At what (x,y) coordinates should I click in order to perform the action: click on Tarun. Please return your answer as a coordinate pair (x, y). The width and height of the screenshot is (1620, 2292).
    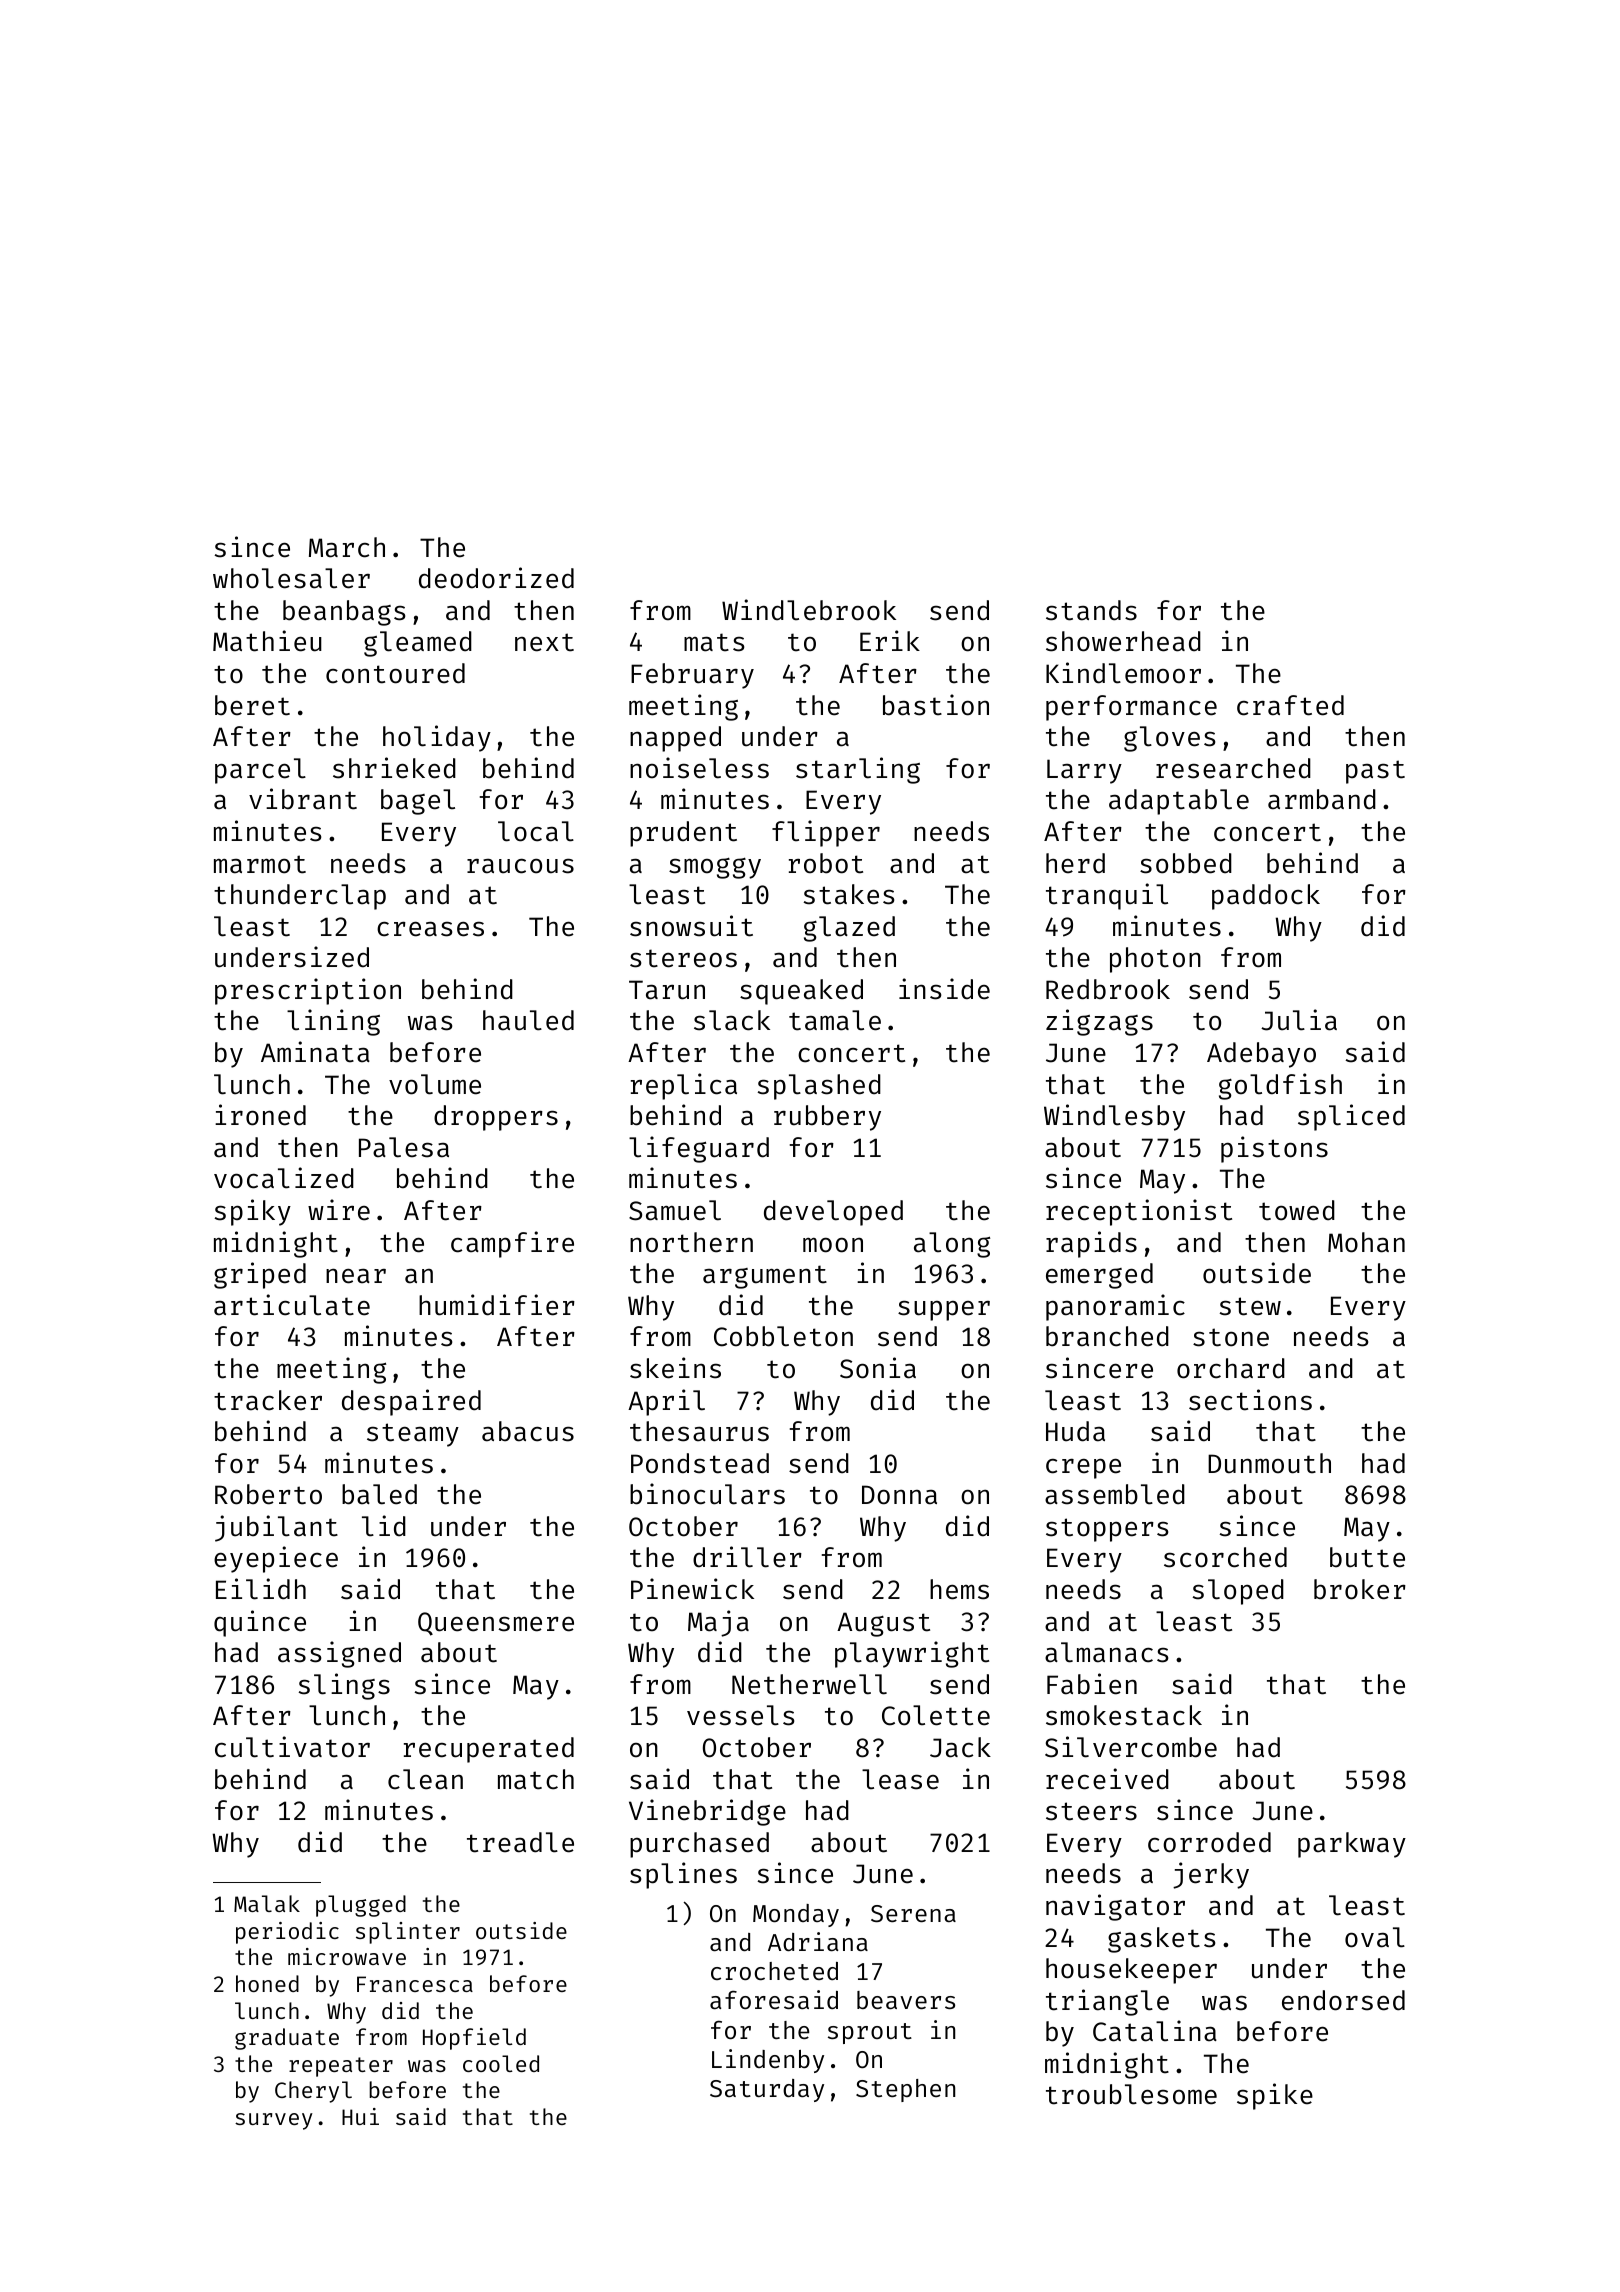
    Looking at the image, I should click on (667, 990).
